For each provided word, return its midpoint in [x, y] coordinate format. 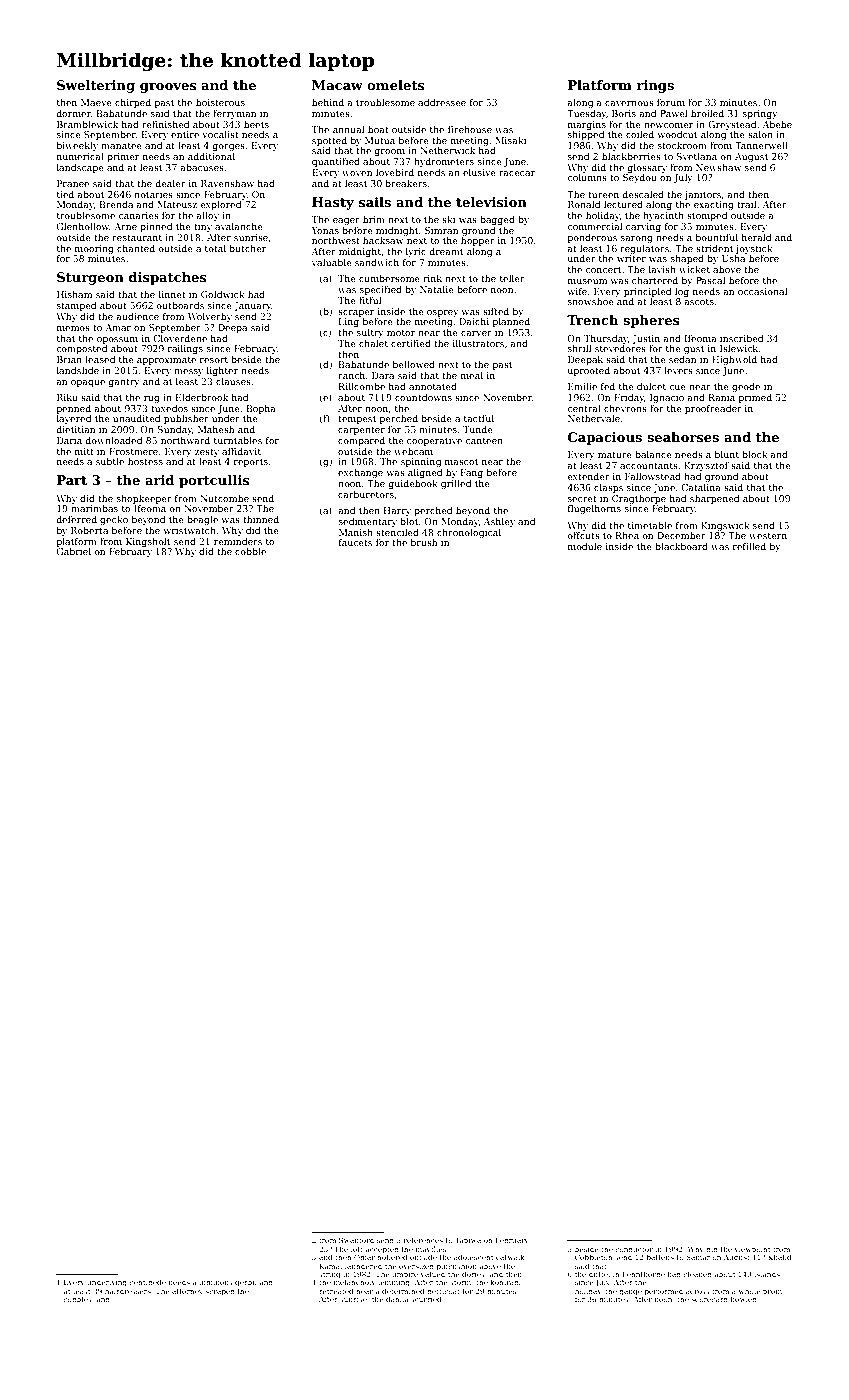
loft [357, 1249]
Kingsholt [148, 542]
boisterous [220, 102]
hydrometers [444, 162]
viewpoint [753, 1250]
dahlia [397, 1299]
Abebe [777, 124]
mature [615, 455]
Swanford [356, 1240]
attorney [187, 1292]
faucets [355, 542]
